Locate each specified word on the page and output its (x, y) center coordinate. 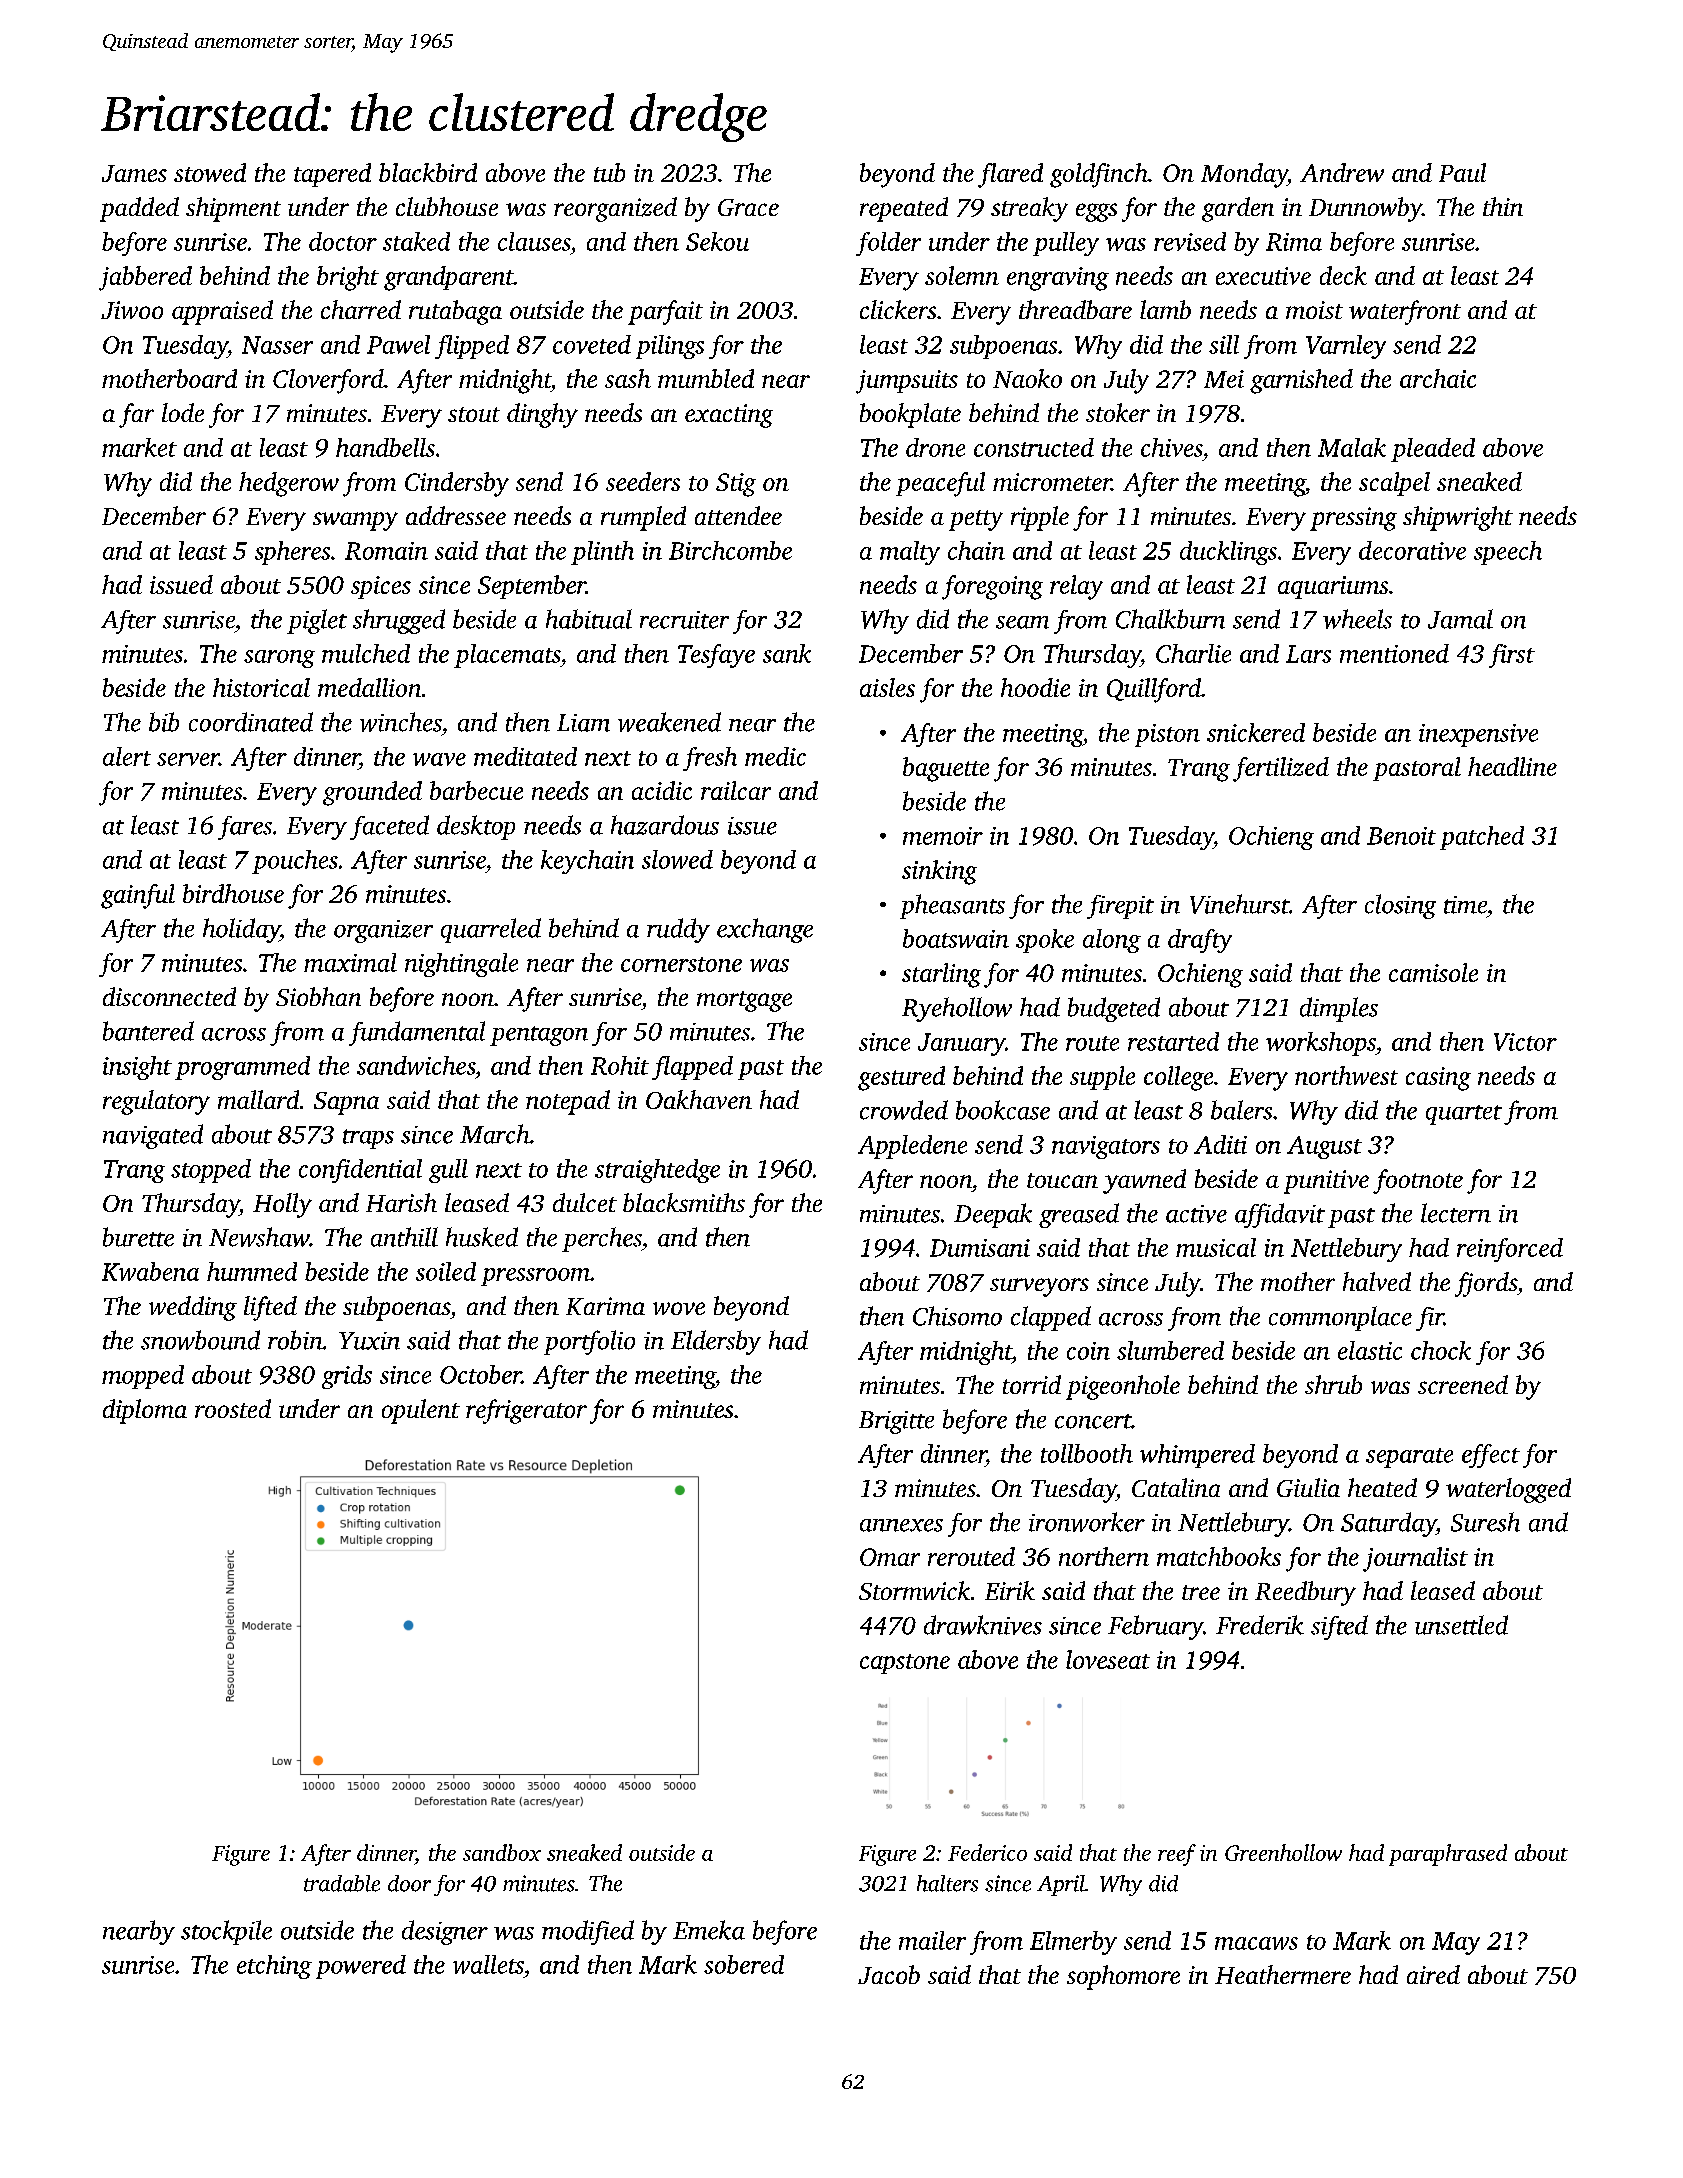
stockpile (226, 1932)
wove (679, 1308)
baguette (946, 769)
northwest (1346, 1075)
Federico (987, 1852)
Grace (748, 207)
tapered (332, 175)
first (1512, 656)
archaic (1438, 378)
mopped (143, 1377)
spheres (292, 553)
